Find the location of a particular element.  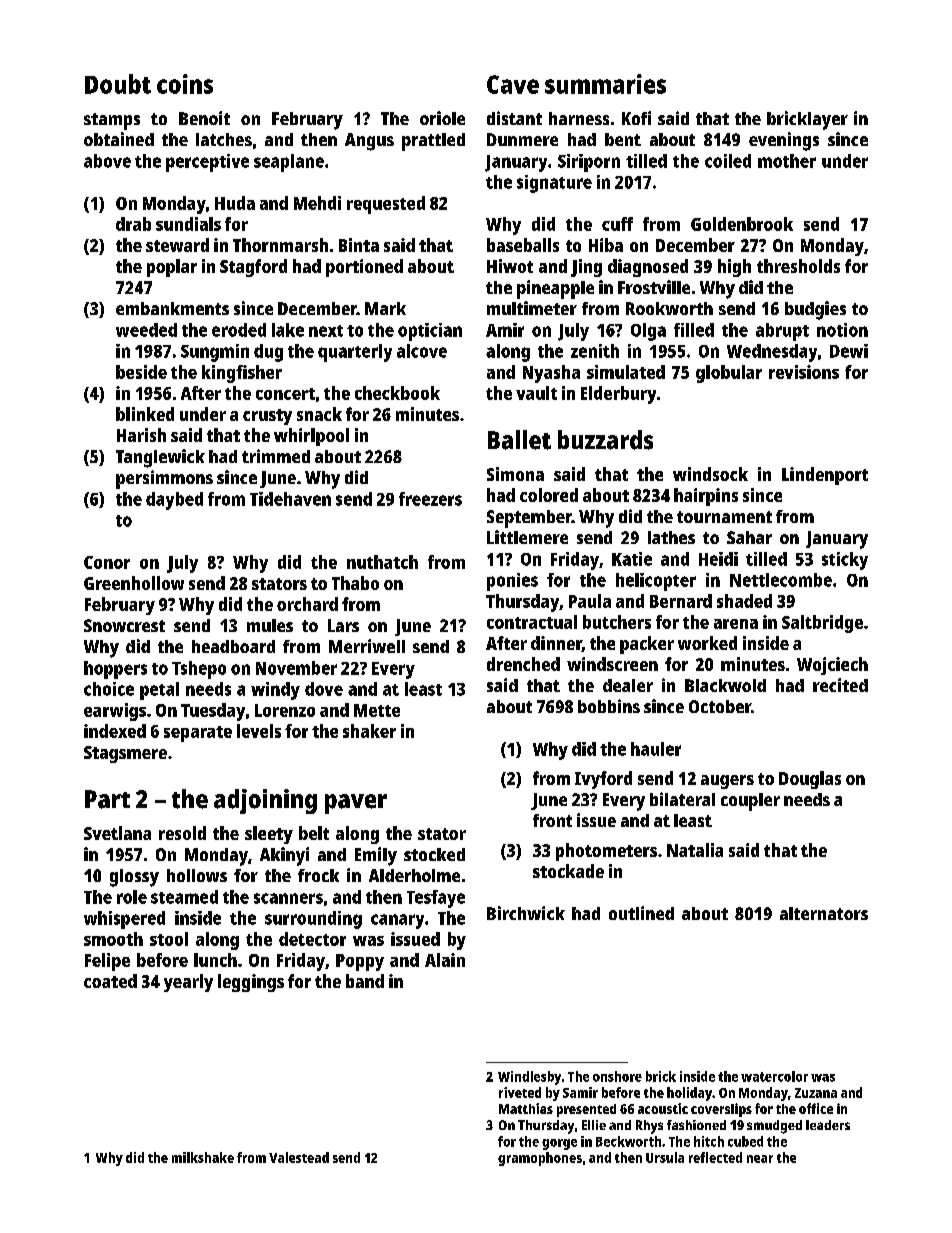

Windlesby is located at coordinates (529, 1078).
